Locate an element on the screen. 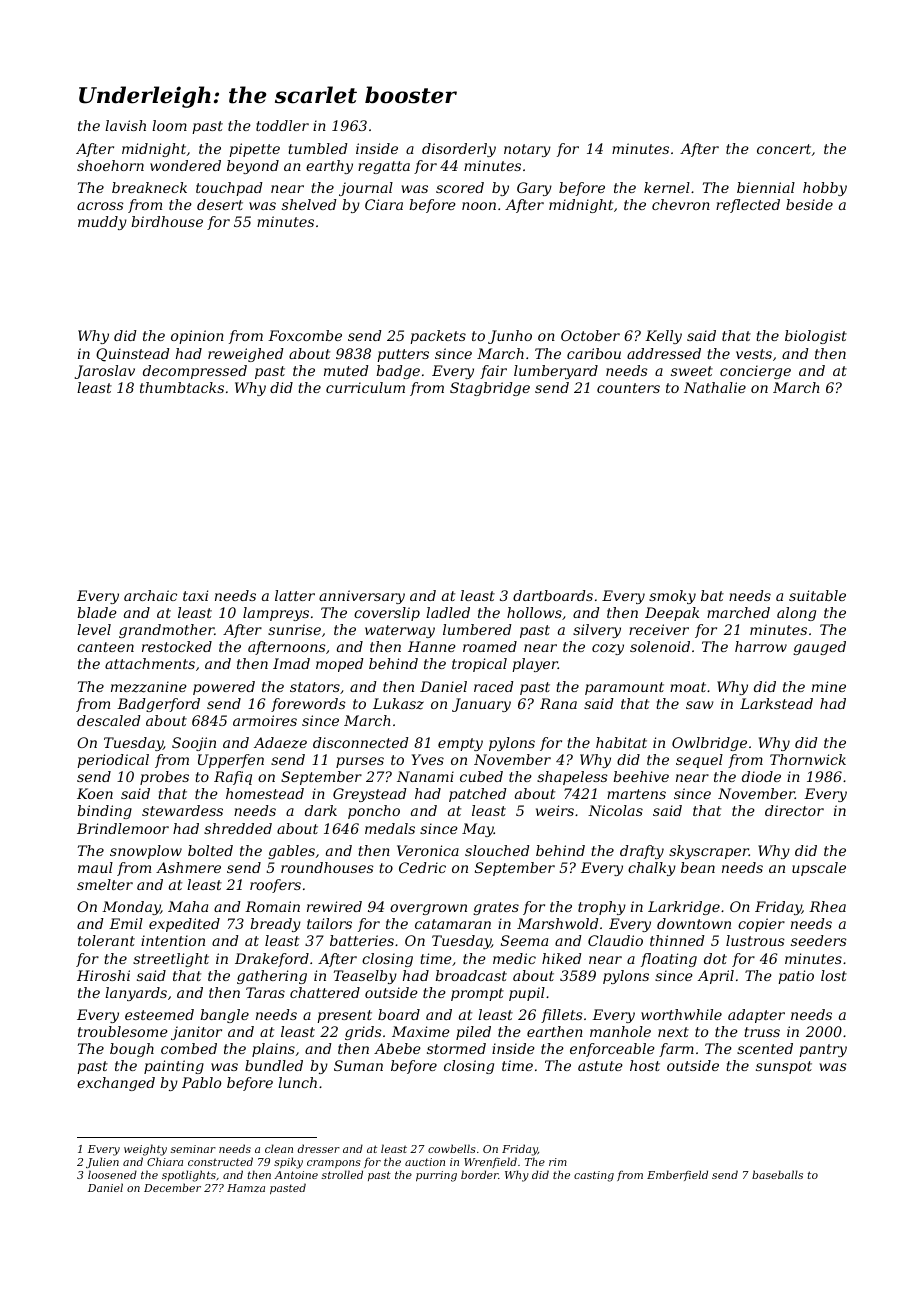 The width and height of the screenshot is (924, 1308). bready is located at coordinates (275, 925).
